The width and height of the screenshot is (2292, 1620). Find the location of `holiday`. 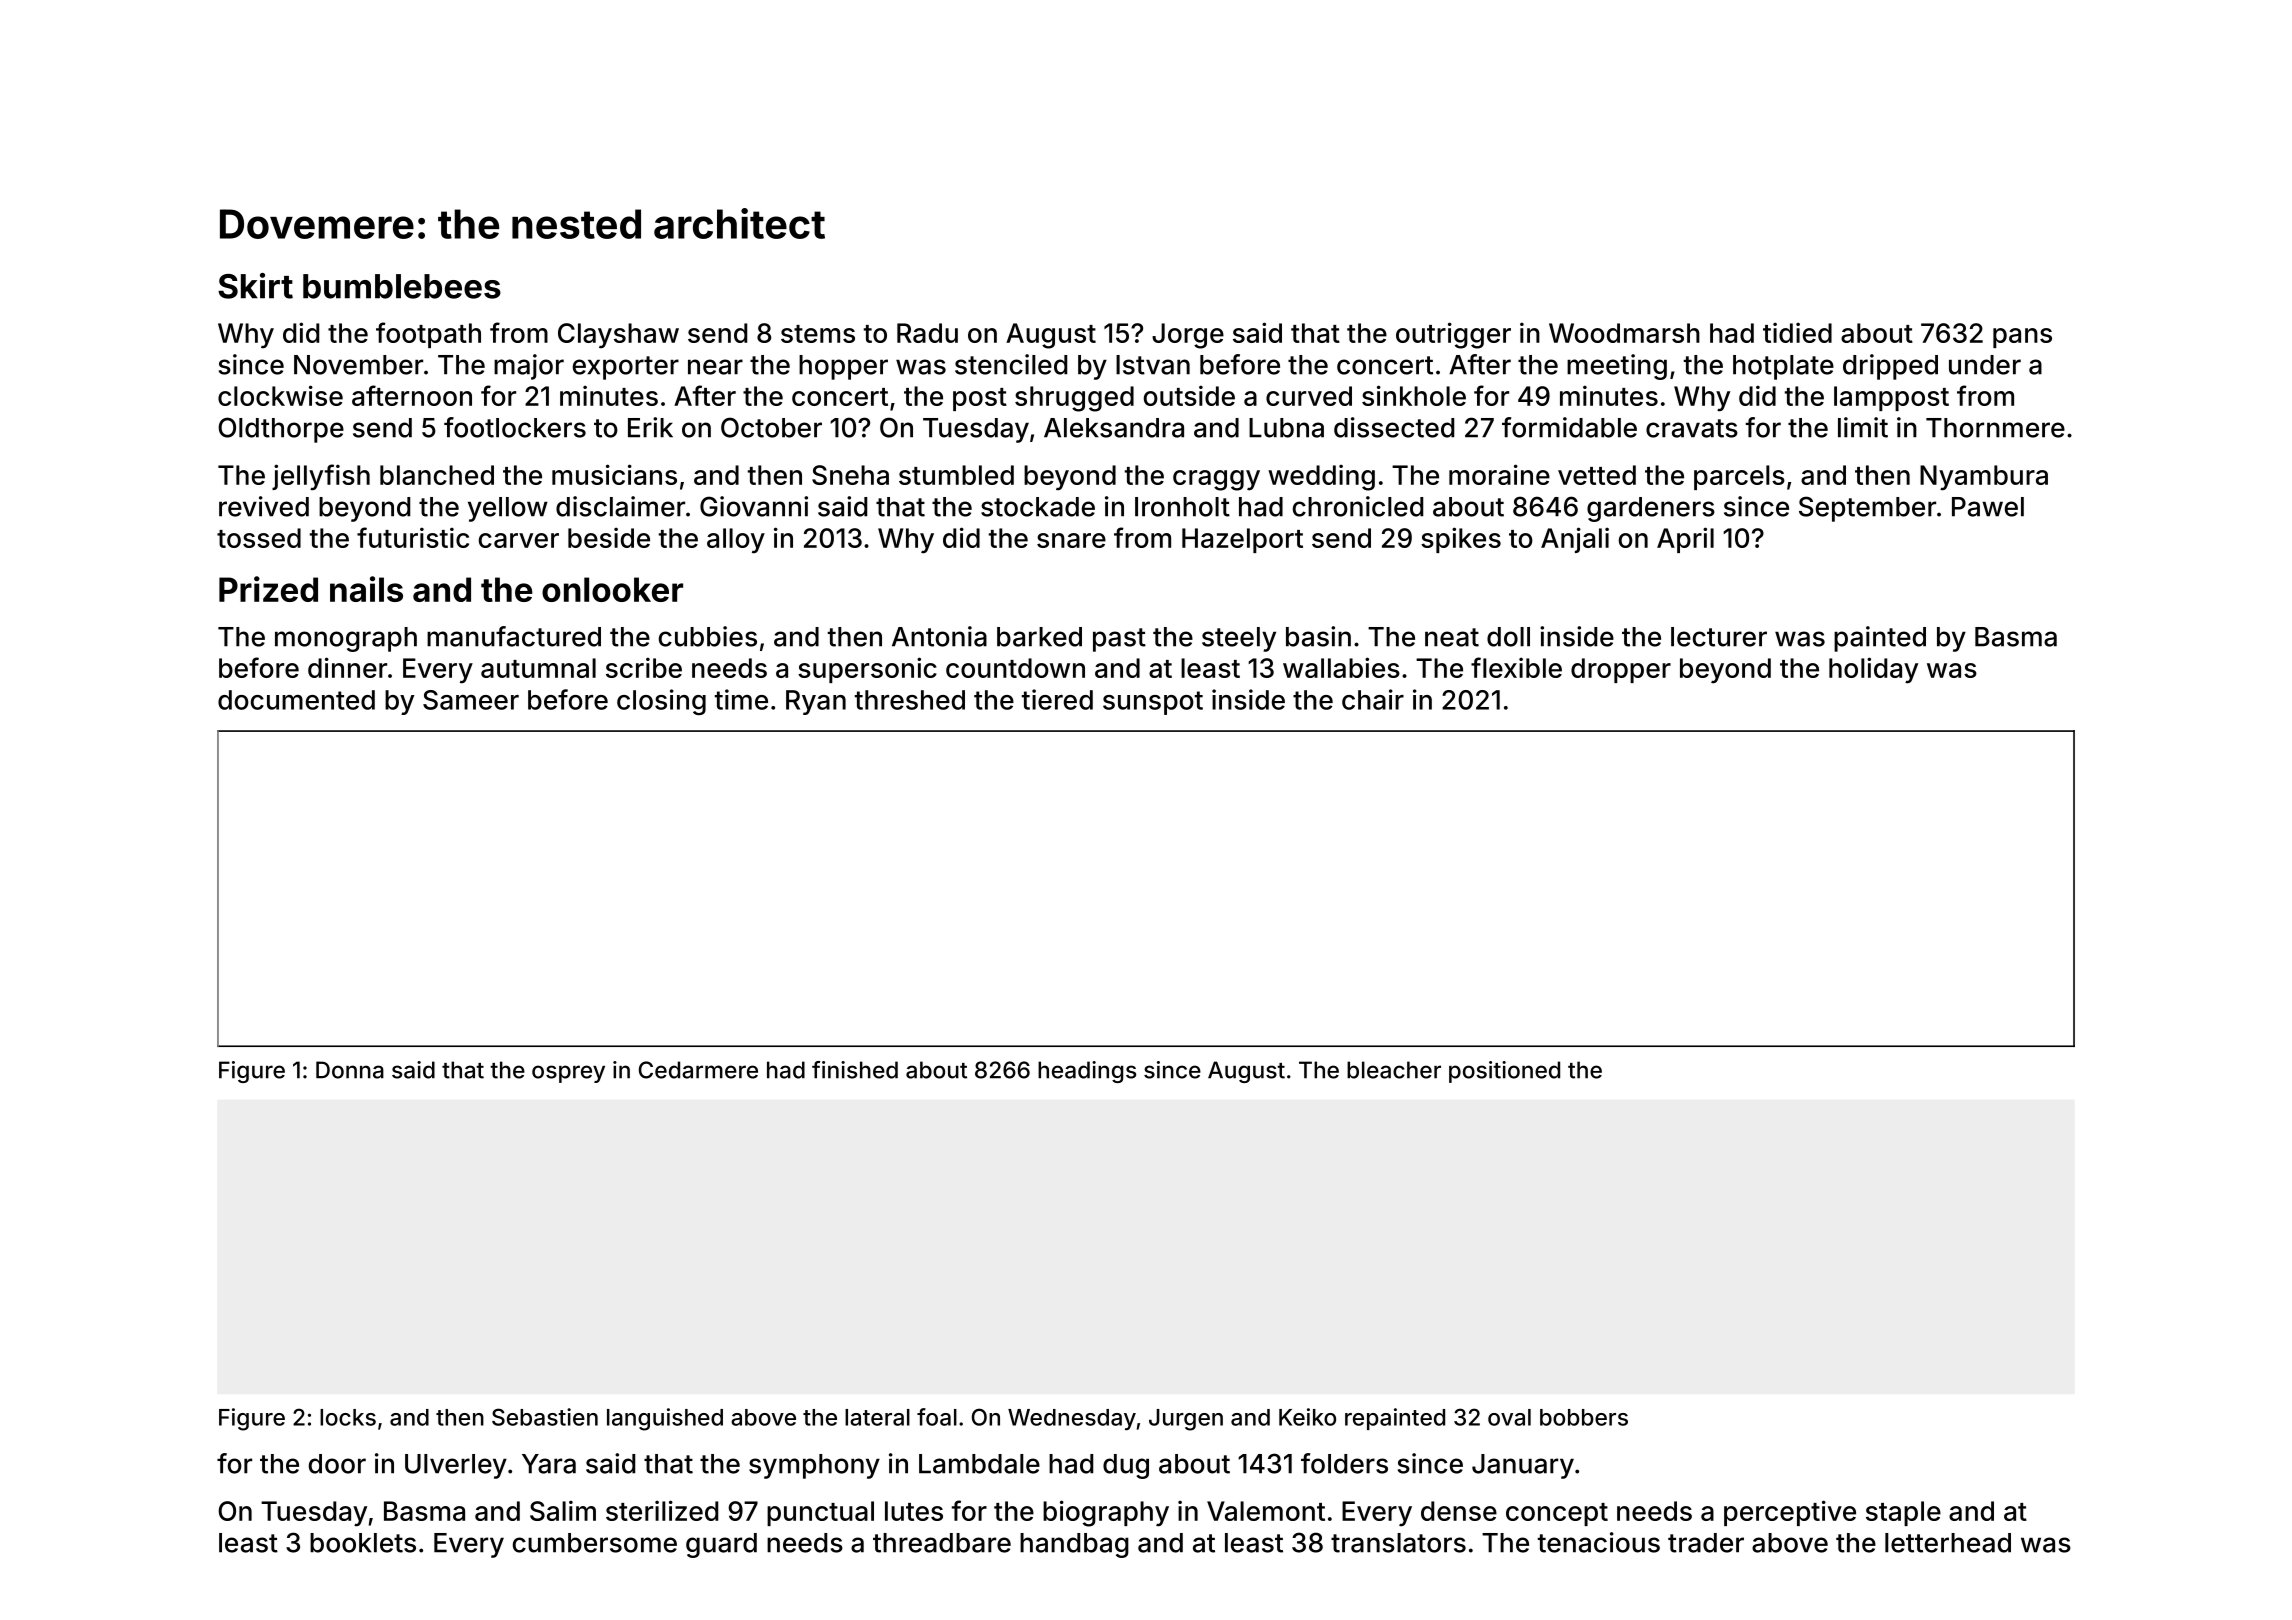

holiday is located at coordinates (1873, 670).
